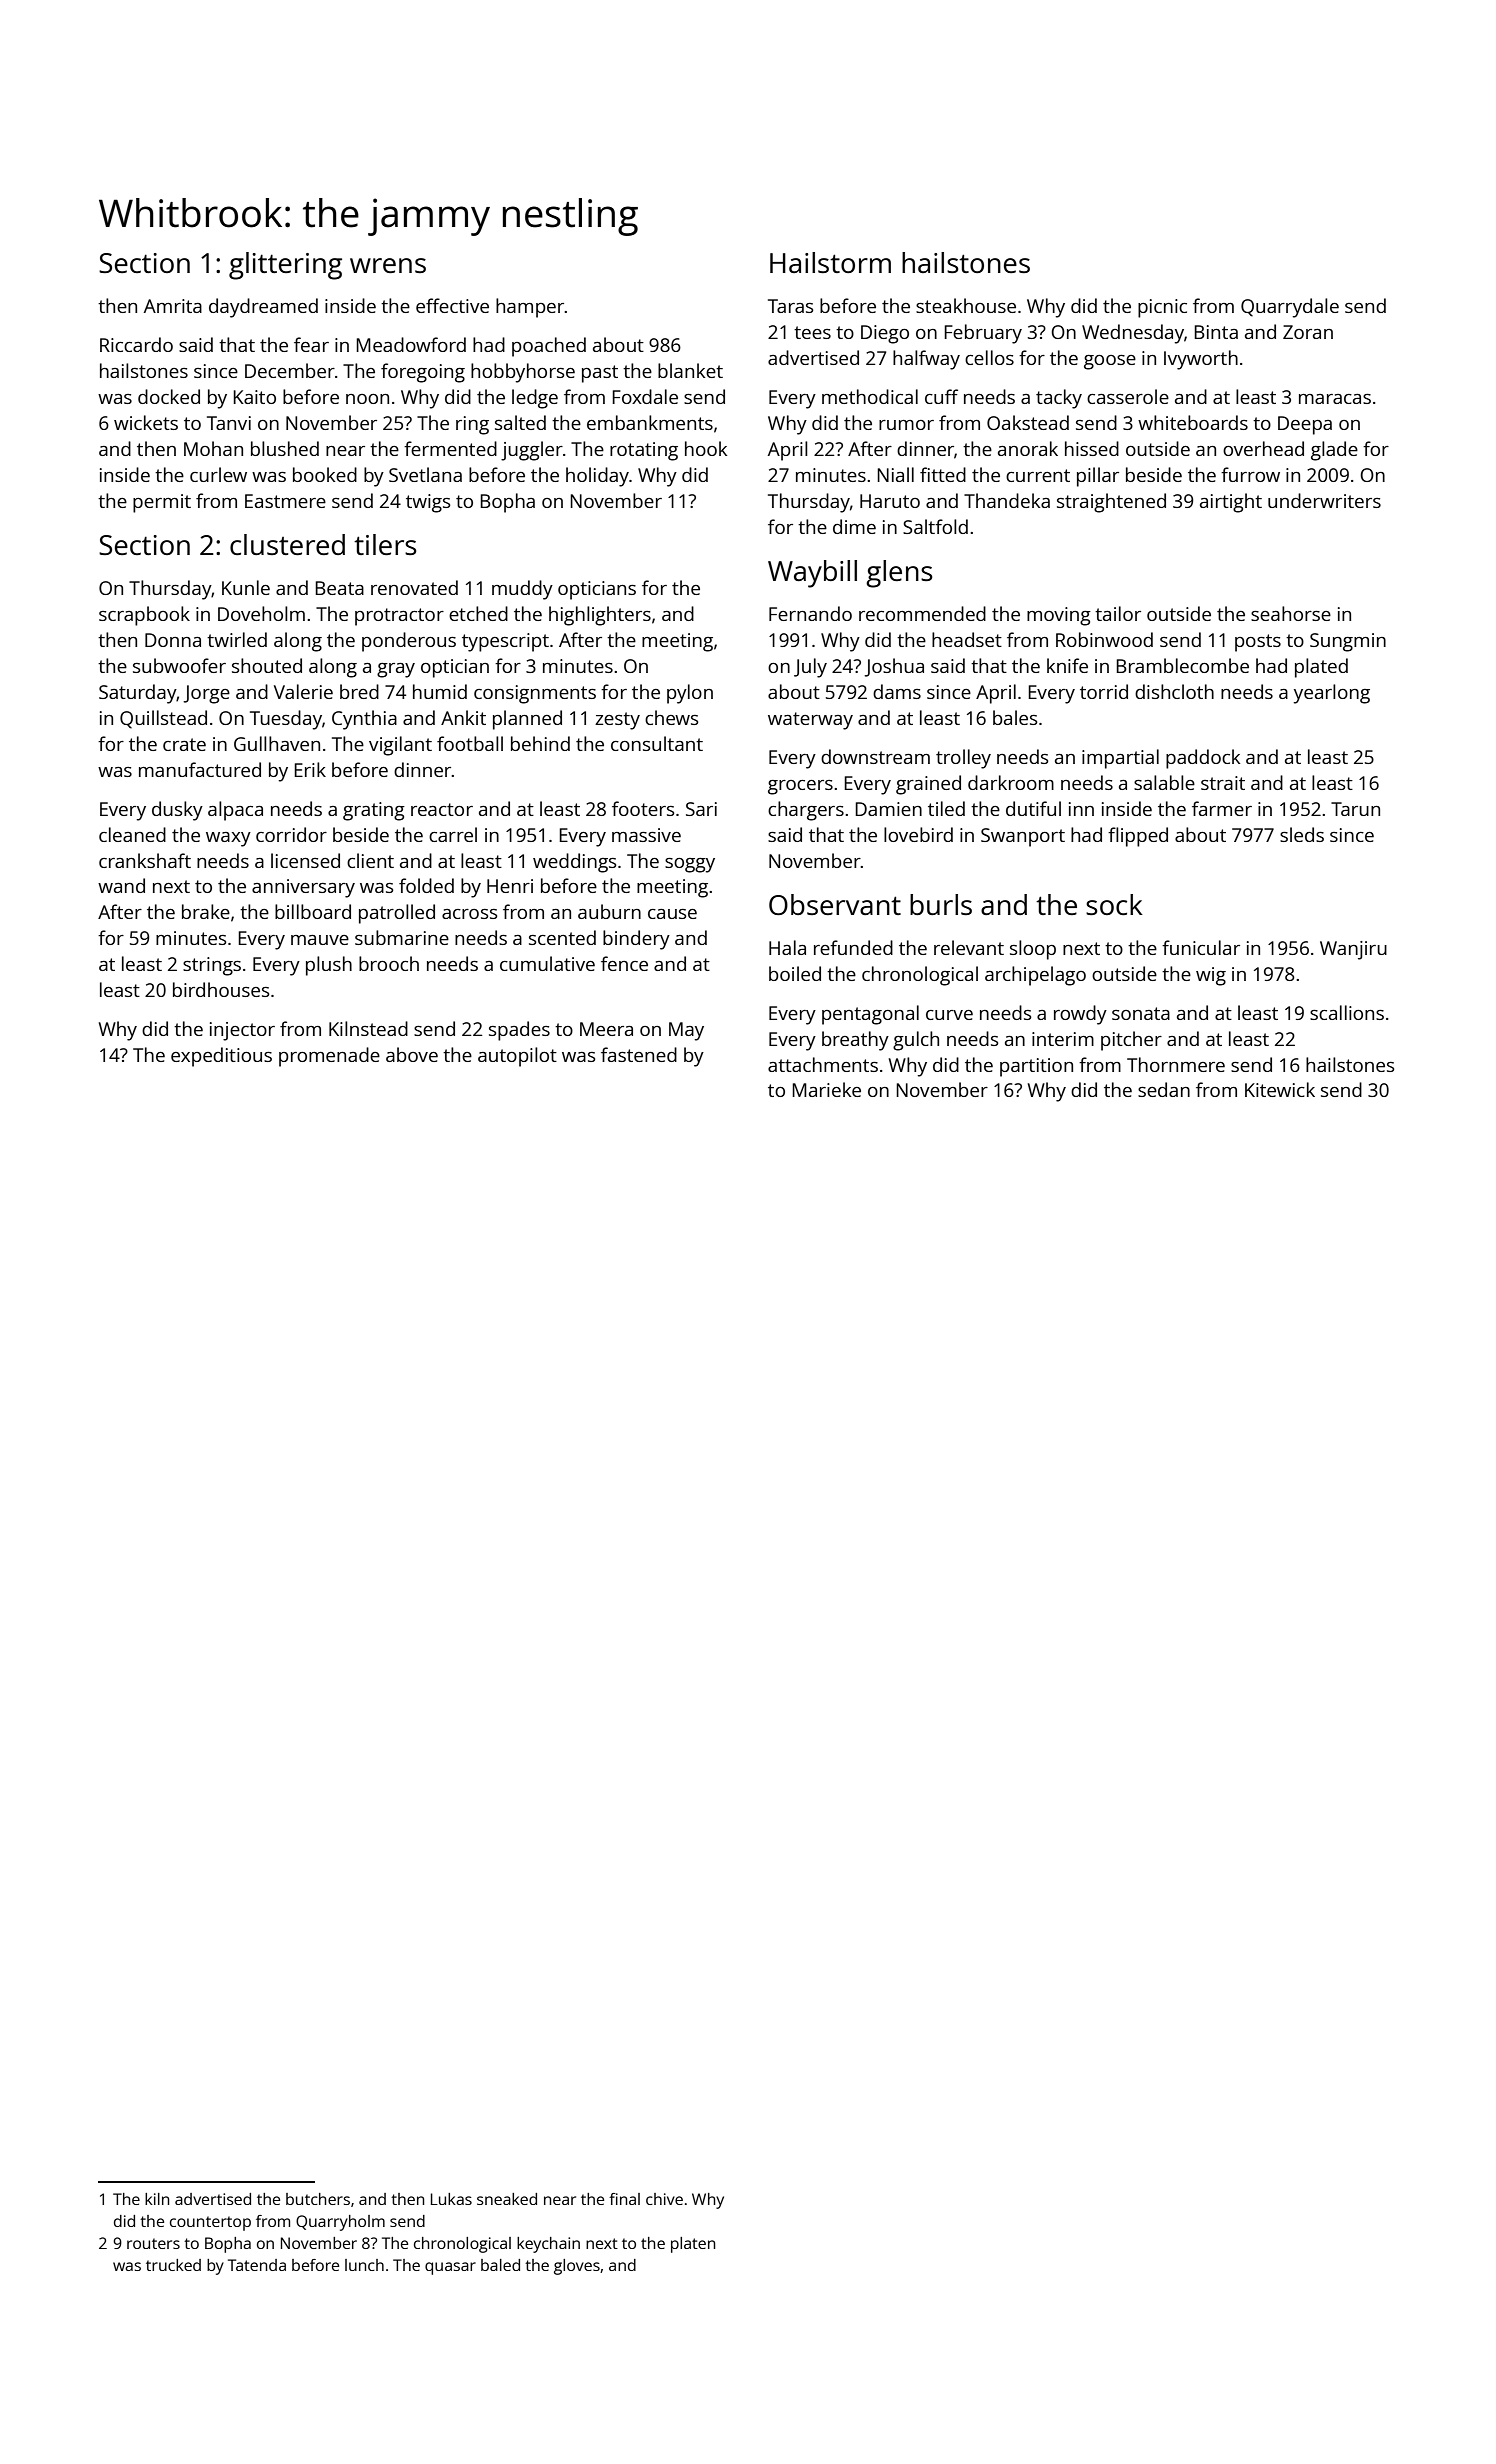  What do you see at coordinates (826, 1089) in the page?
I see `Marieke` at bounding box center [826, 1089].
